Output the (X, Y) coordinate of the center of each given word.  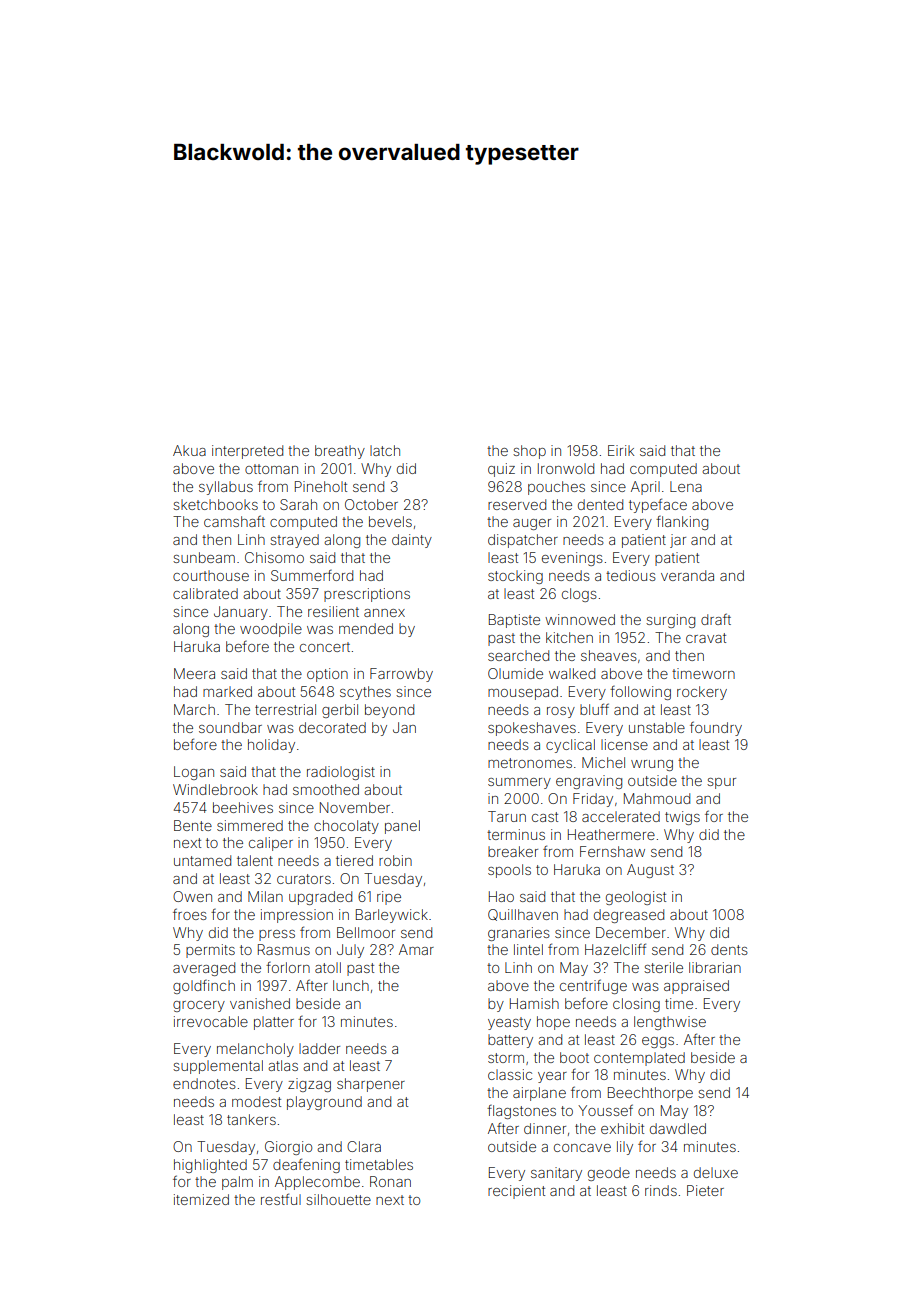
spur (721, 783)
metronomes (530, 763)
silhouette (338, 1199)
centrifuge (593, 986)
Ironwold (566, 468)
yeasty (509, 1023)
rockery (702, 693)
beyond (389, 711)
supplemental (218, 1067)
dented (600, 504)
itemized (201, 1199)
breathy (340, 452)
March (194, 709)
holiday (271, 746)
